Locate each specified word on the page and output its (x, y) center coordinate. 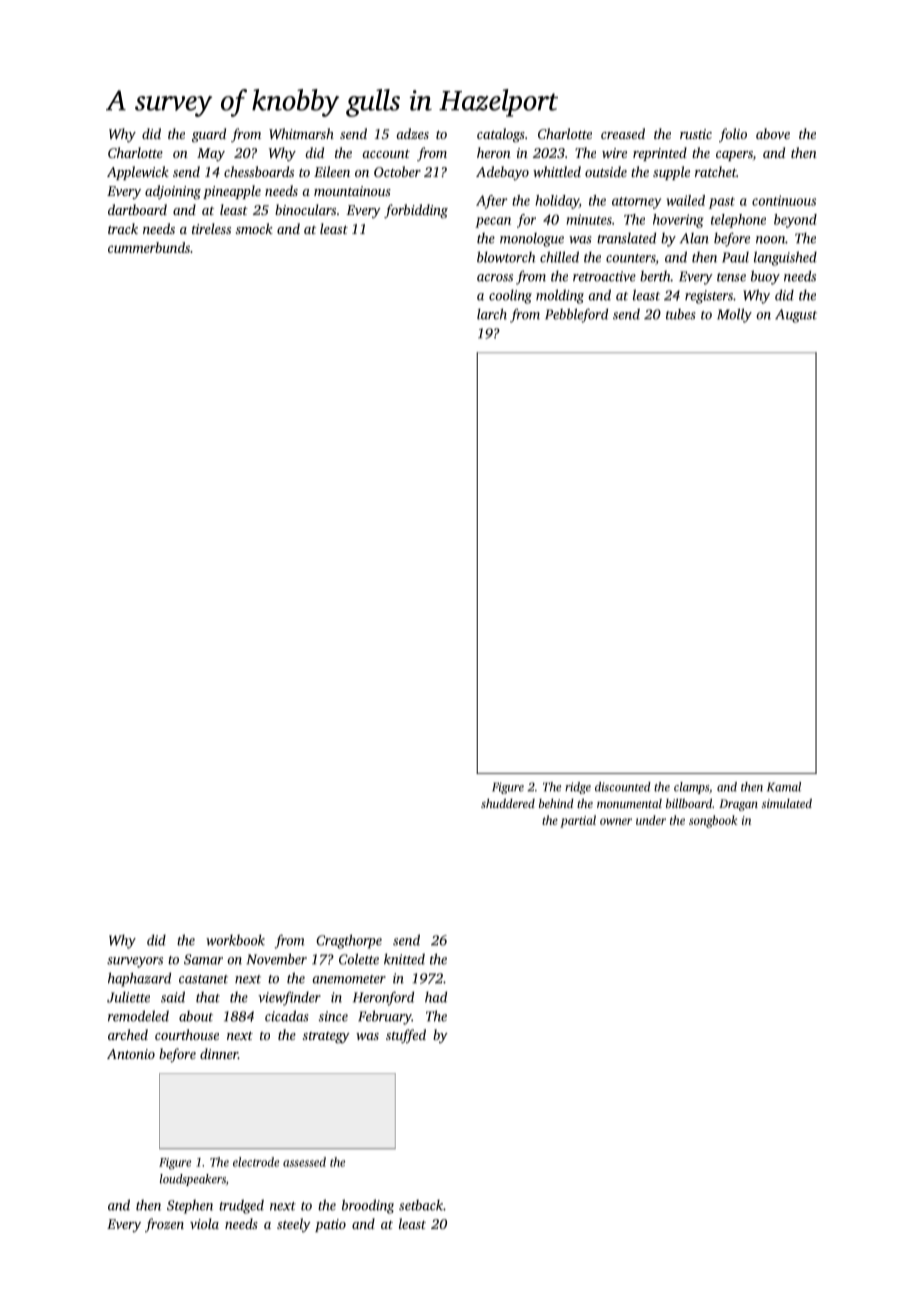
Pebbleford (576, 315)
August (796, 316)
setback (421, 1205)
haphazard (139, 979)
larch (492, 314)
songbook (713, 821)
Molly (734, 315)
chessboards (259, 171)
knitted (404, 959)
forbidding (416, 211)
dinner (219, 1053)
